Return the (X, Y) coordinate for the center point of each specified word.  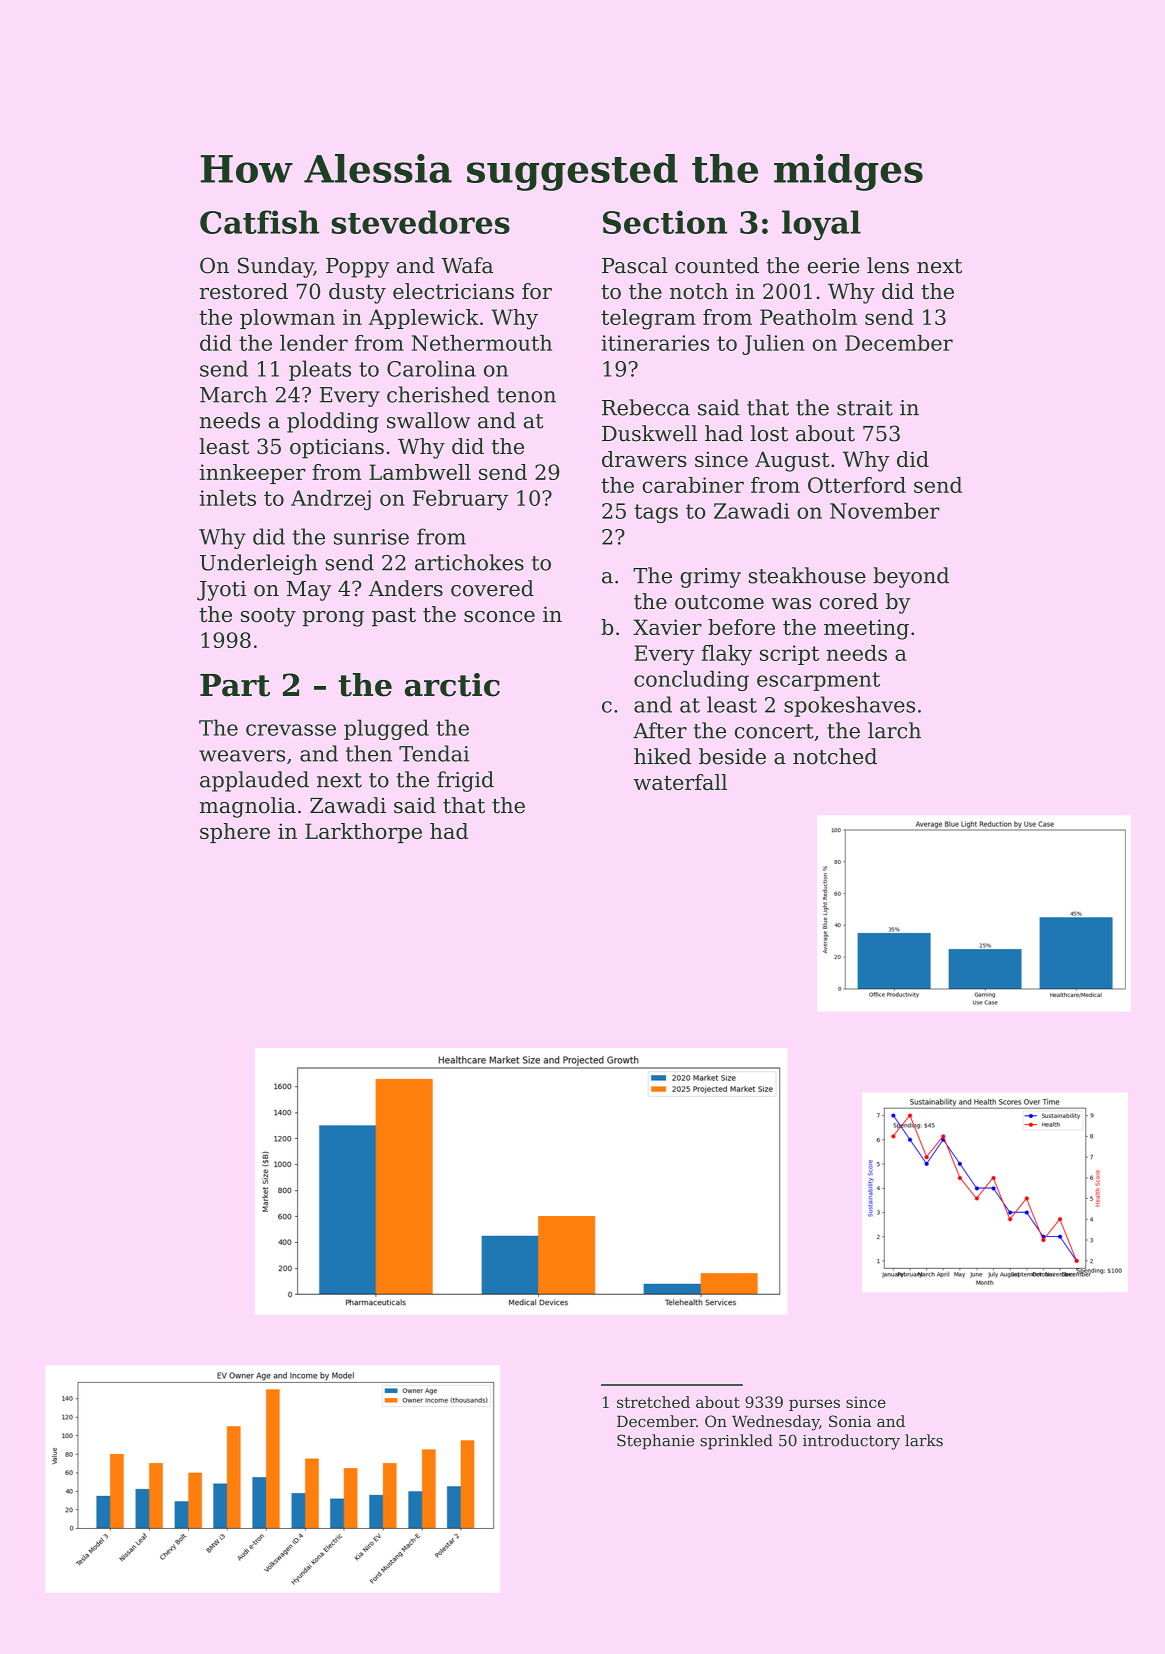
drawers (644, 459)
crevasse (291, 730)
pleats (320, 370)
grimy (710, 578)
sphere (235, 833)
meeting (866, 629)
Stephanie (655, 1442)
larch (894, 730)
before (741, 627)
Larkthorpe (363, 833)
